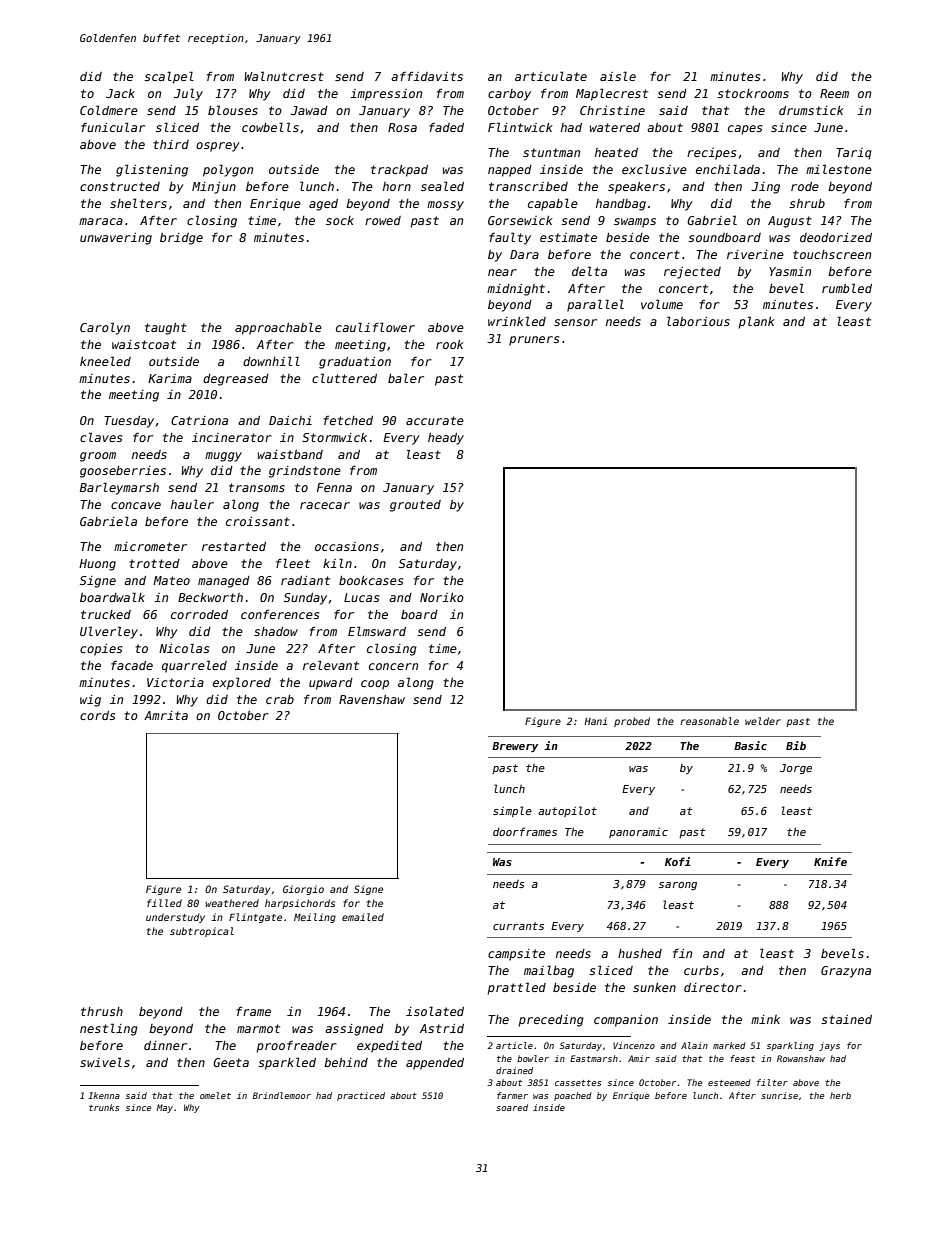 The height and width of the screenshot is (1233, 952). What do you see at coordinates (518, 926) in the screenshot?
I see `currants` at bounding box center [518, 926].
